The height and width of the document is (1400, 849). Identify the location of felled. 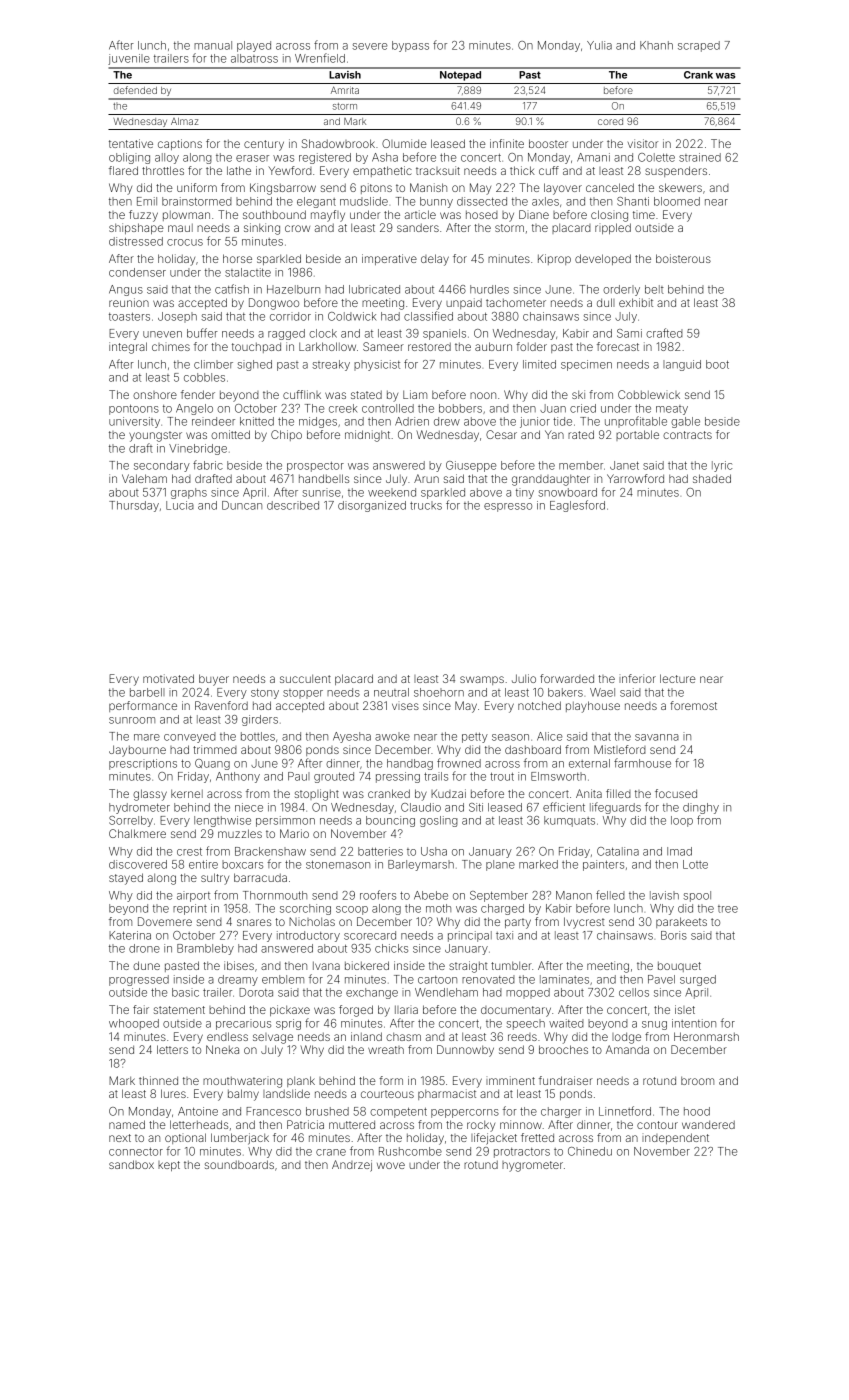
(610, 895).
